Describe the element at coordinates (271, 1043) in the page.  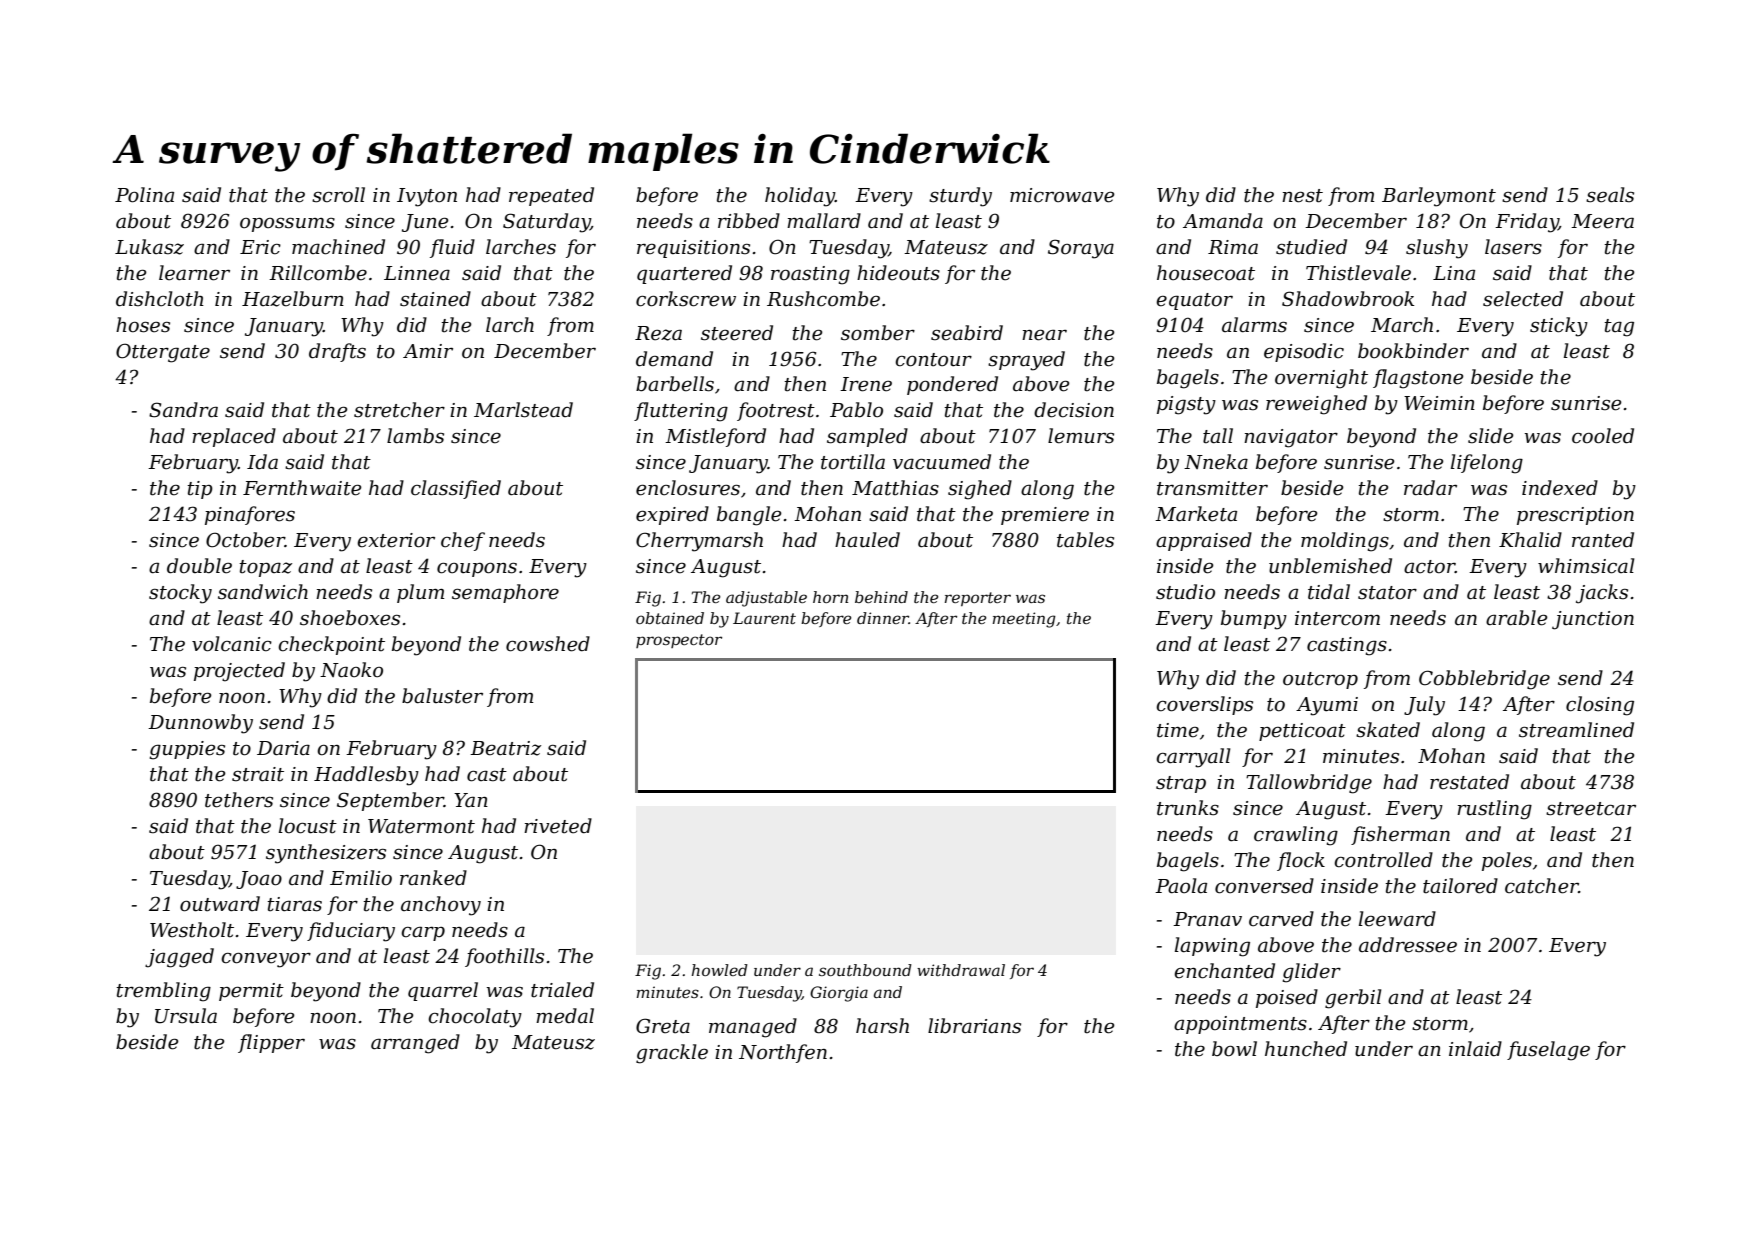
I see `flipper` at that location.
